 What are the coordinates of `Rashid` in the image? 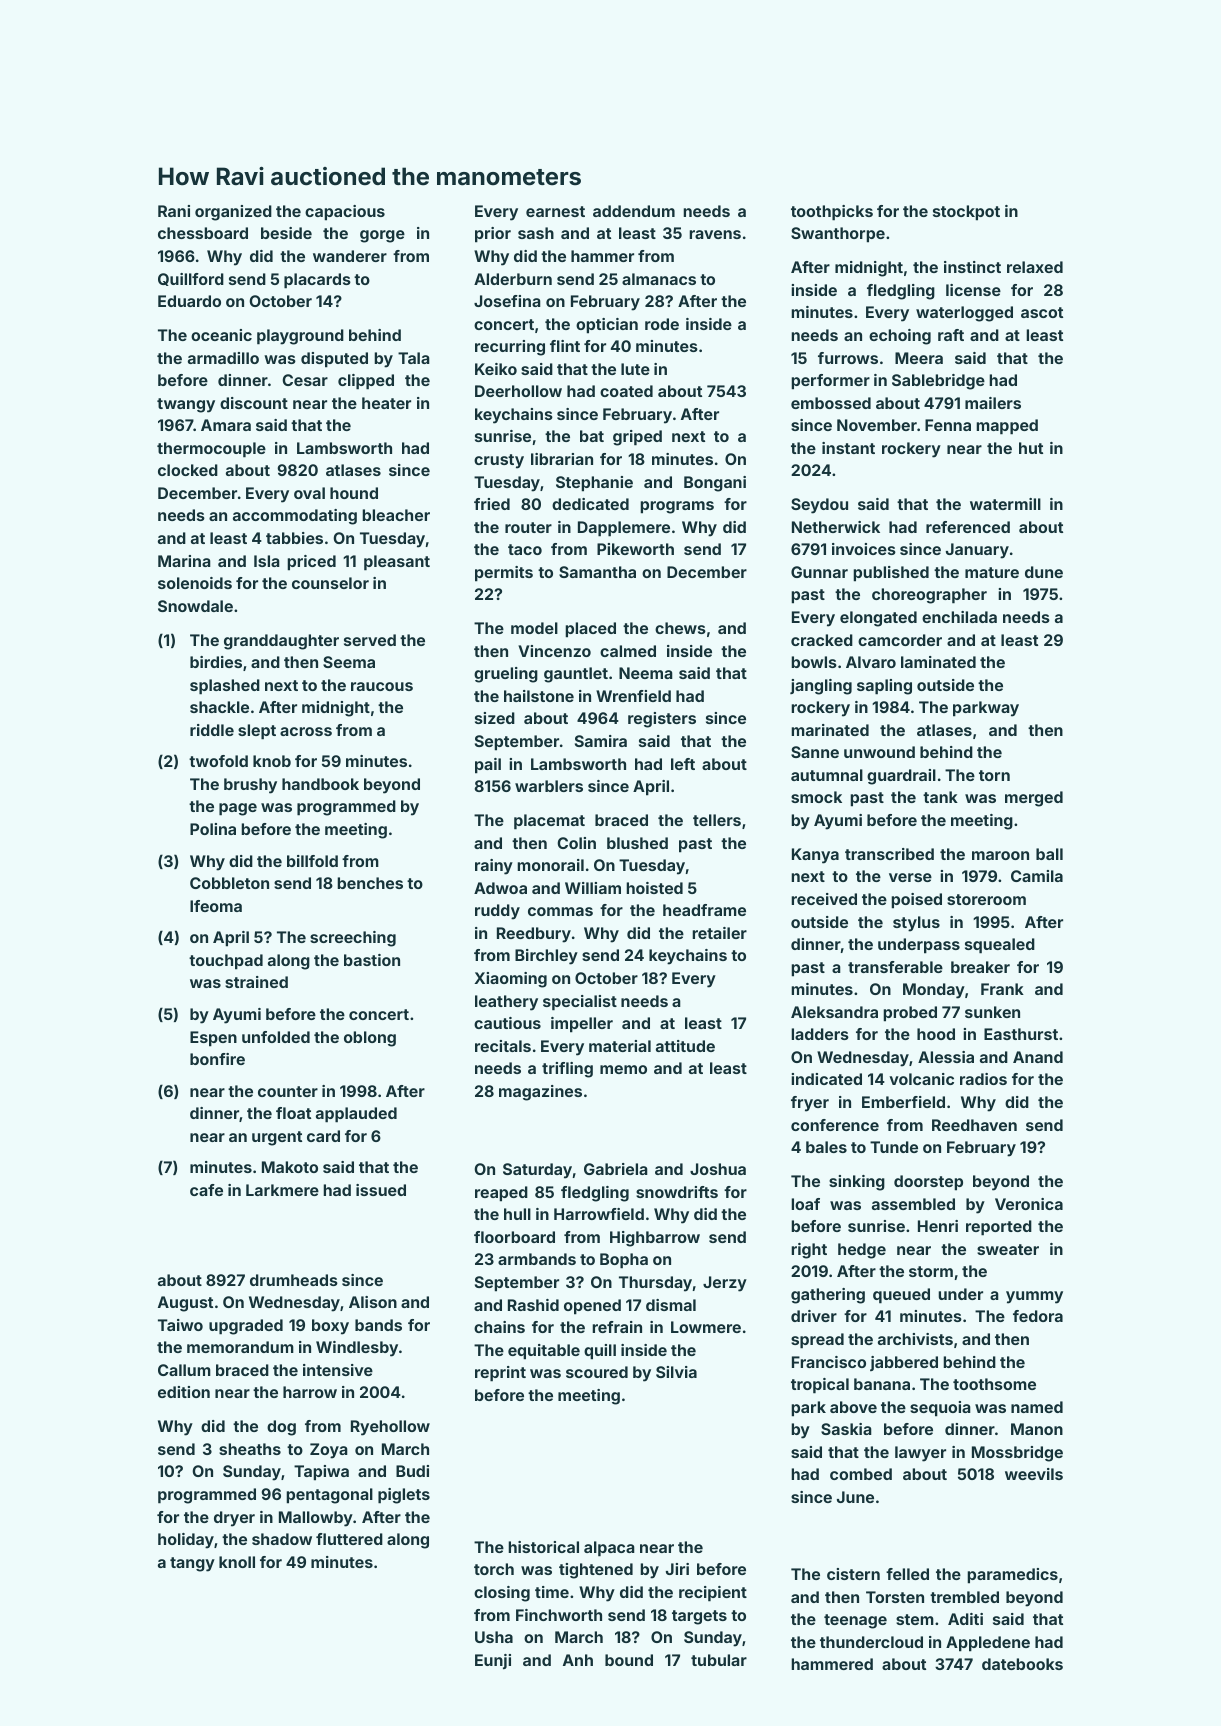 It's located at (533, 1305).
